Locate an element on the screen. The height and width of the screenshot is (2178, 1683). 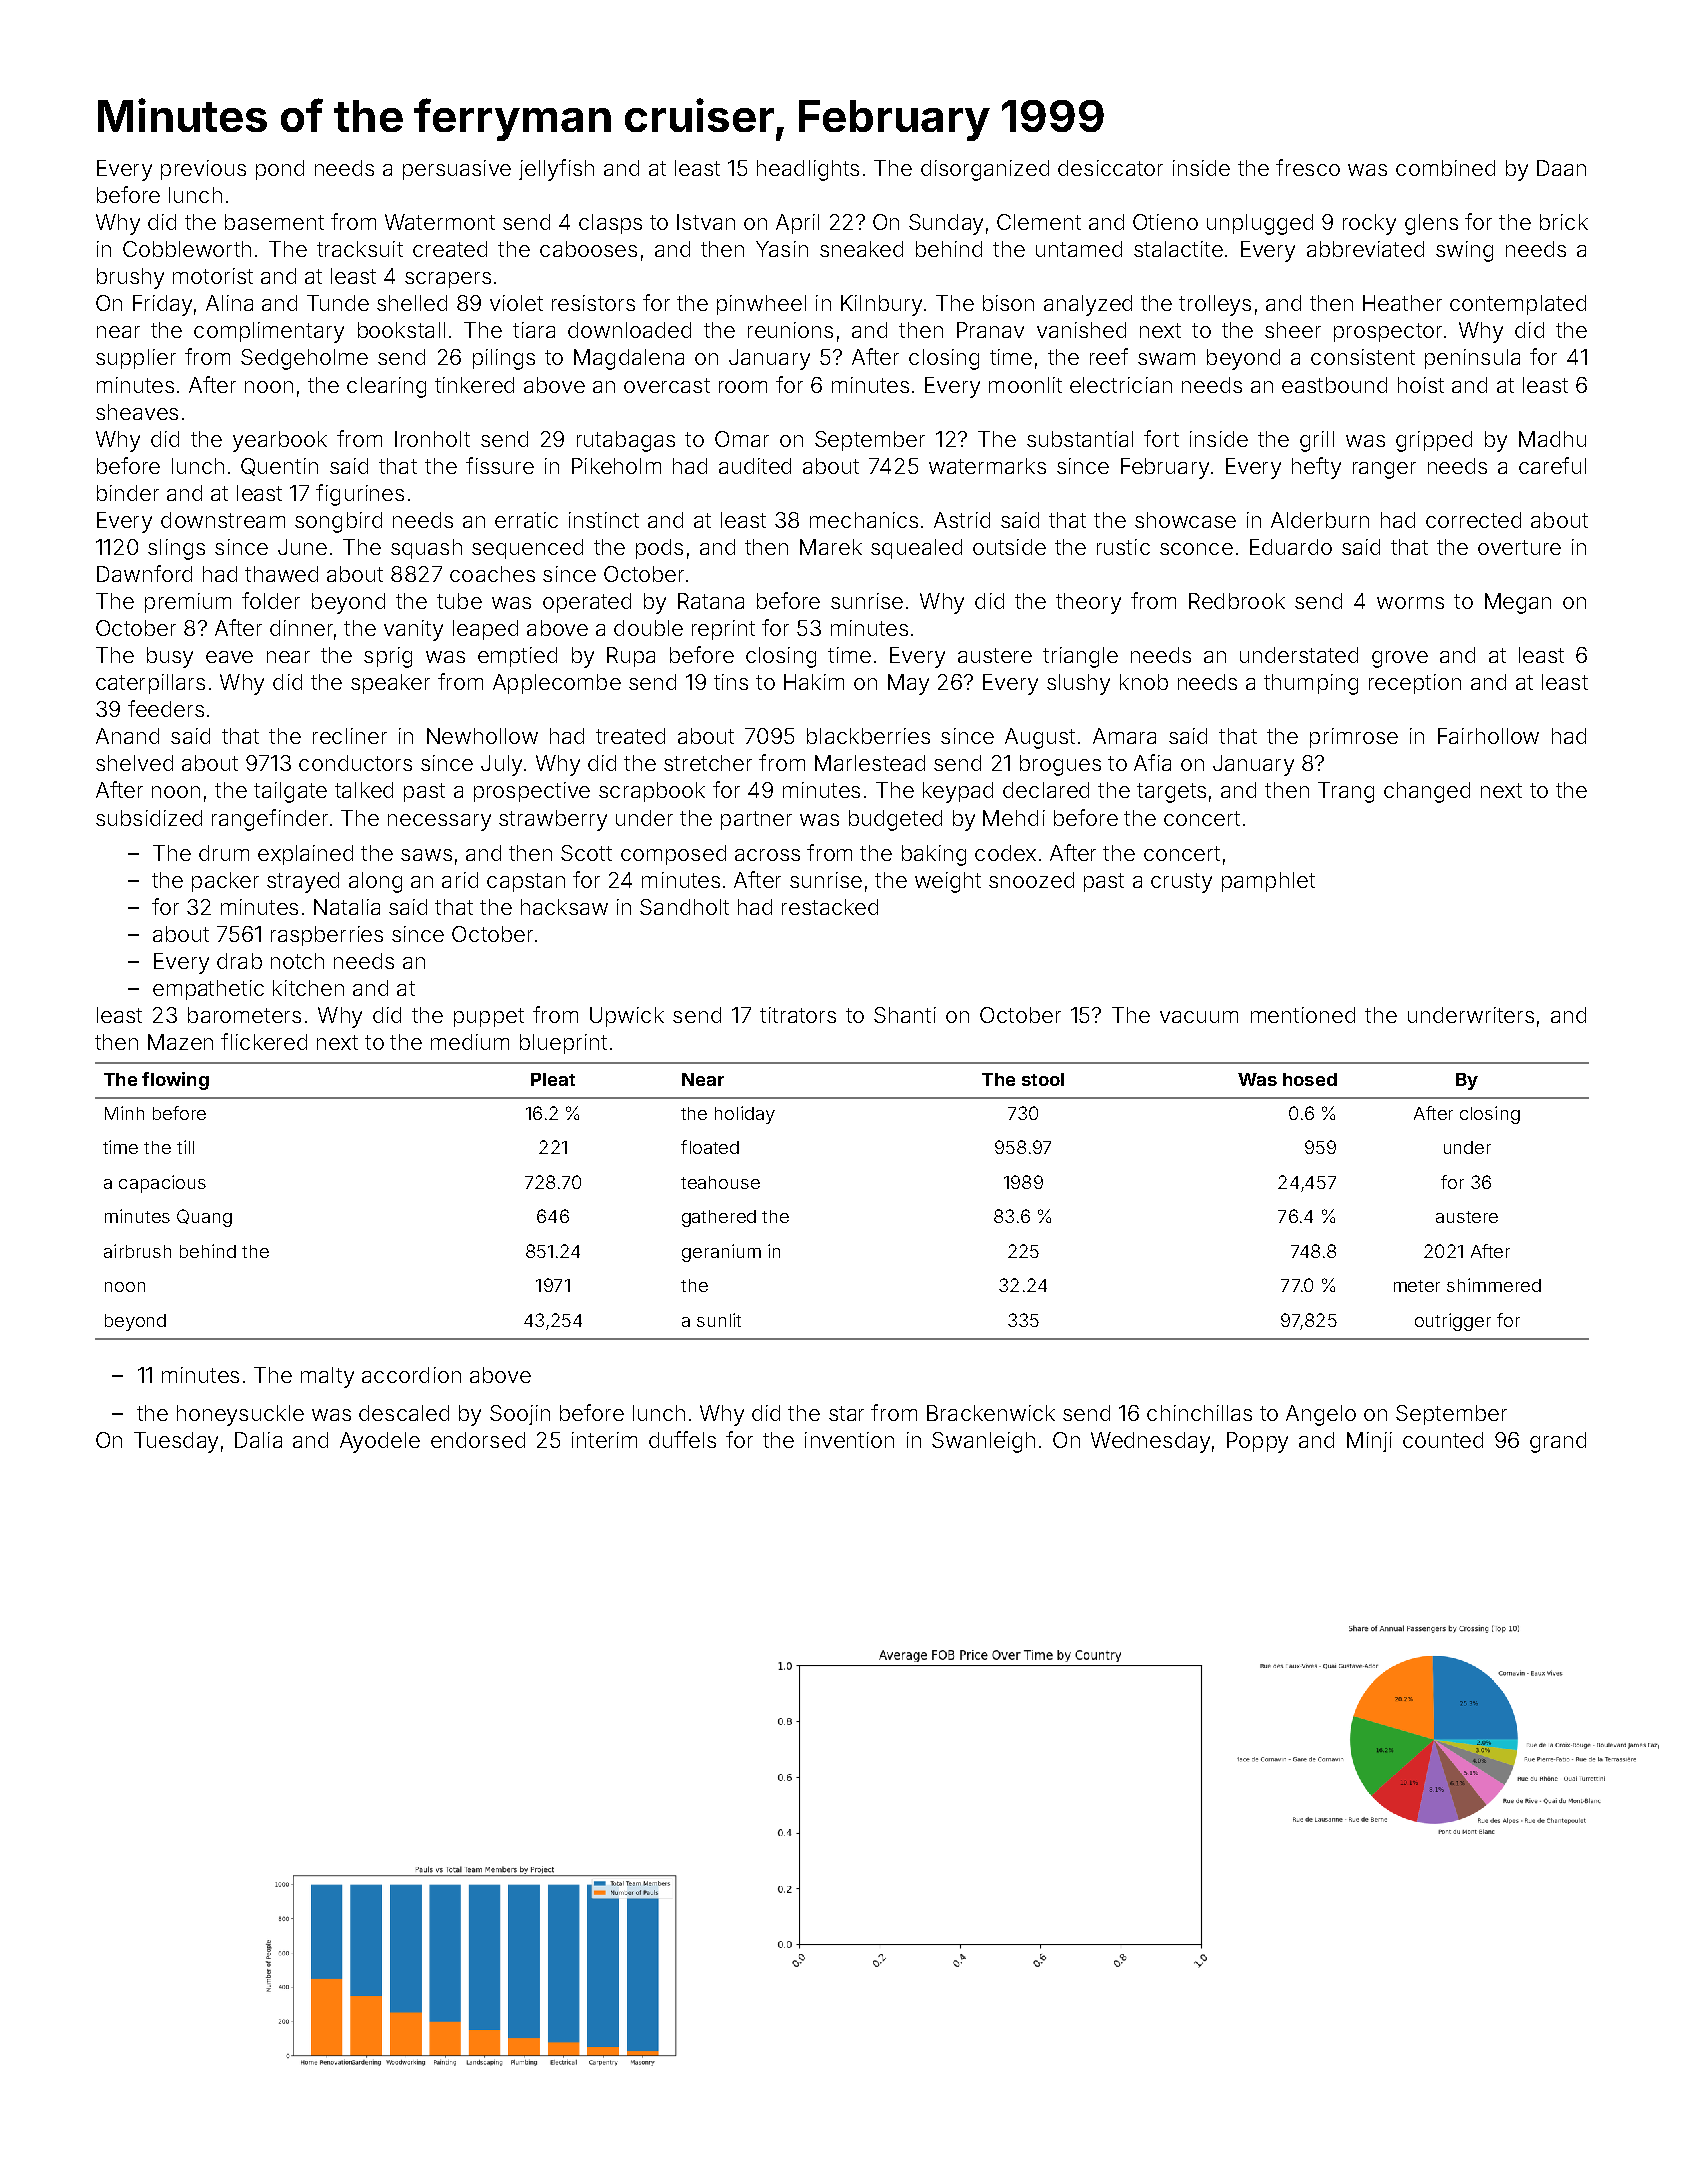
contemplated is located at coordinates (1518, 305).
